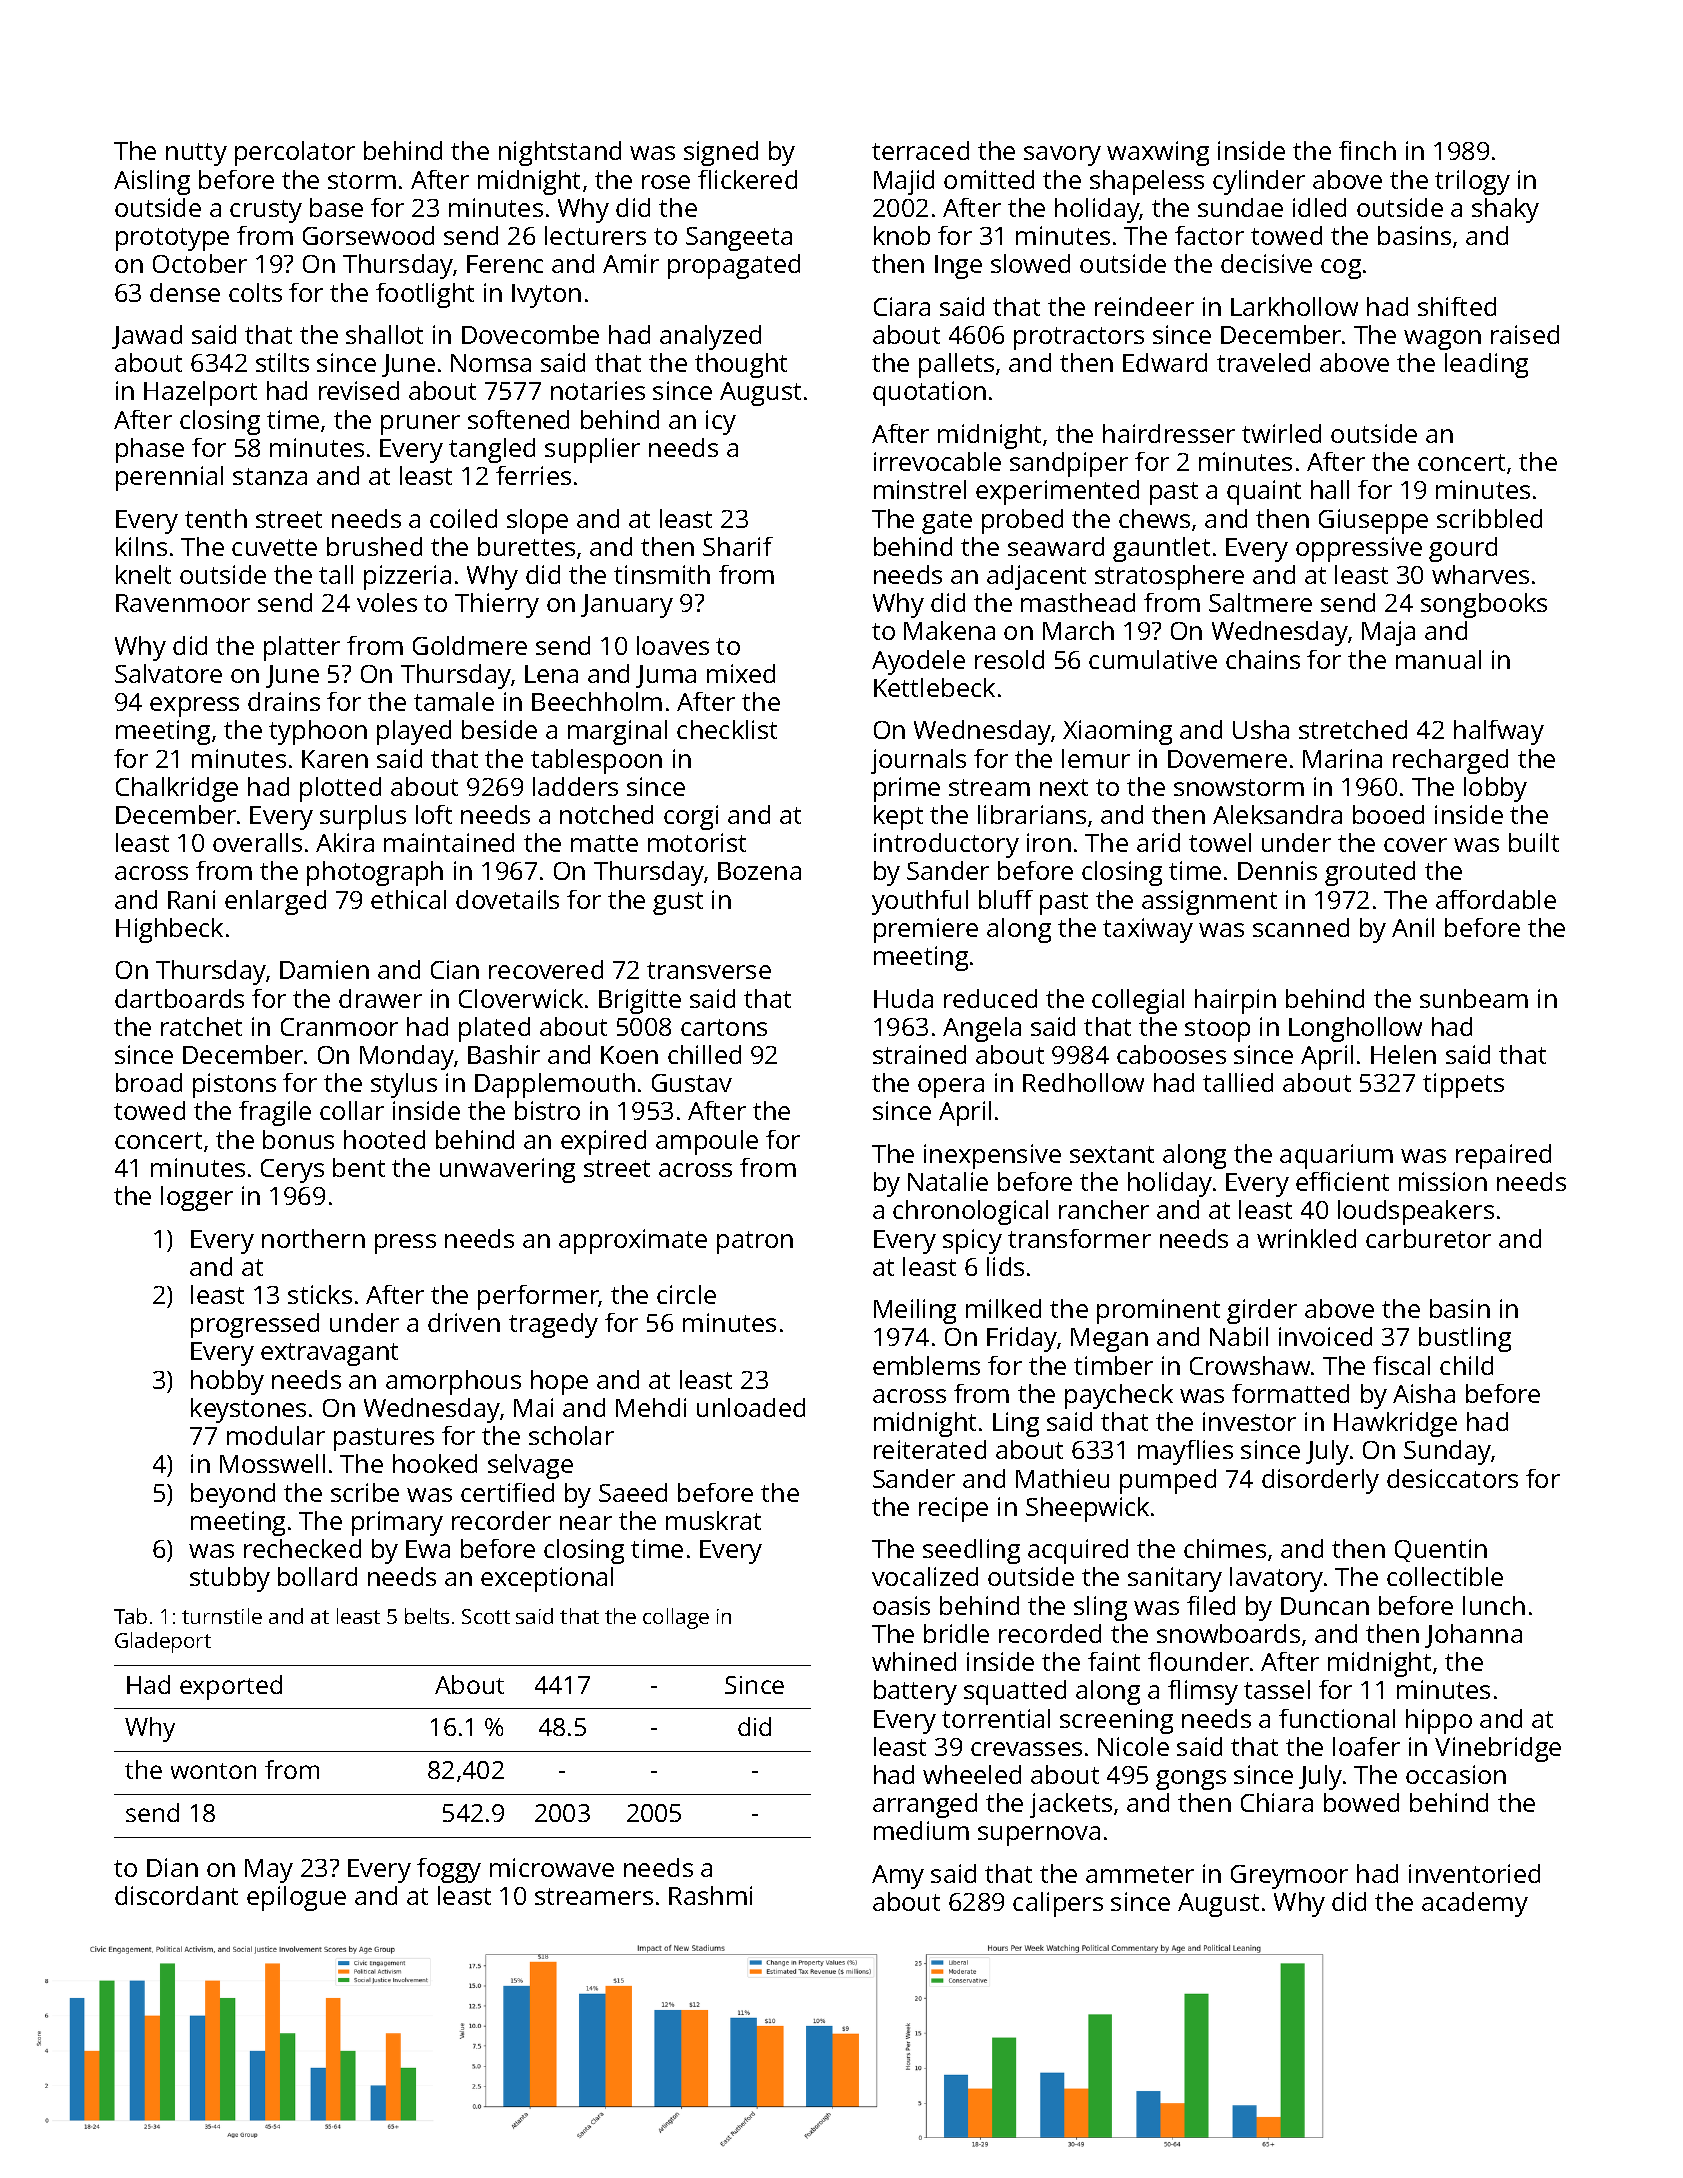 The width and height of the image is (1683, 2178). Describe the element at coordinates (1475, 1904) in the image. I see `academy` at that location.
